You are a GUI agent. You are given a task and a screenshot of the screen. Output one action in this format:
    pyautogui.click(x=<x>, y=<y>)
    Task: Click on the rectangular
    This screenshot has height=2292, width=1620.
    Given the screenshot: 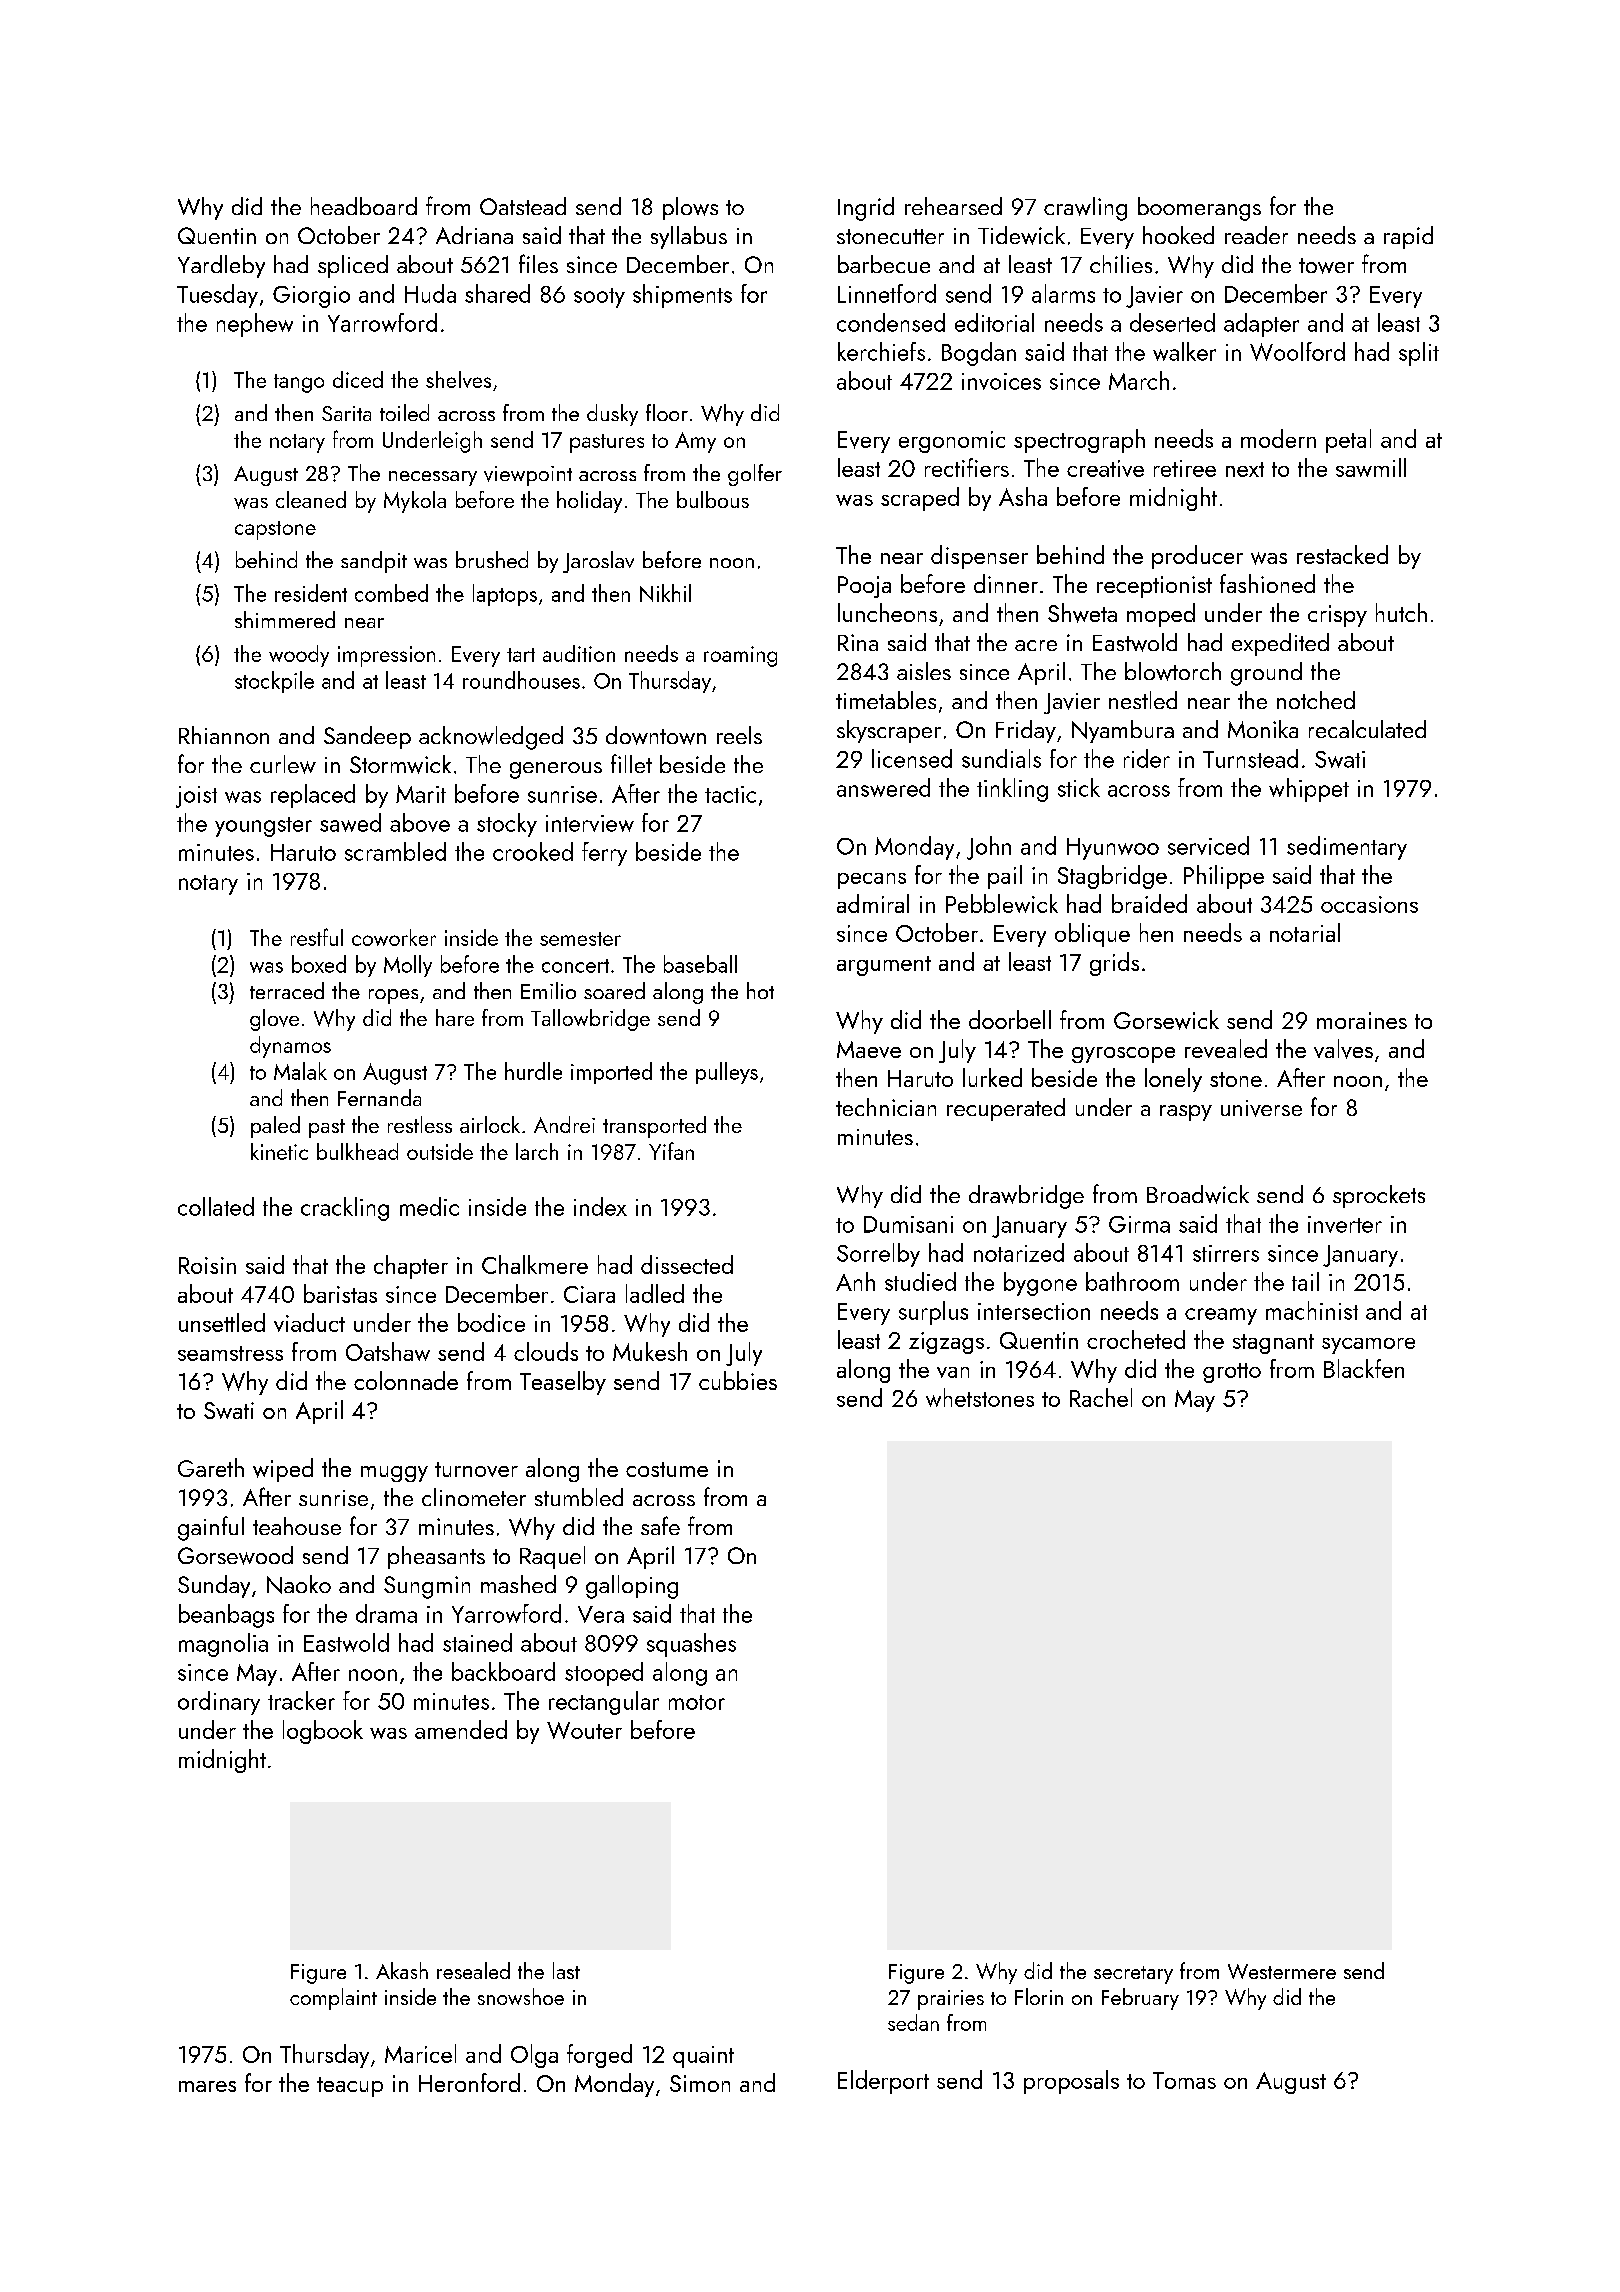 What is the action you would take?
    pyautogui.click(x=604, y=1703)
